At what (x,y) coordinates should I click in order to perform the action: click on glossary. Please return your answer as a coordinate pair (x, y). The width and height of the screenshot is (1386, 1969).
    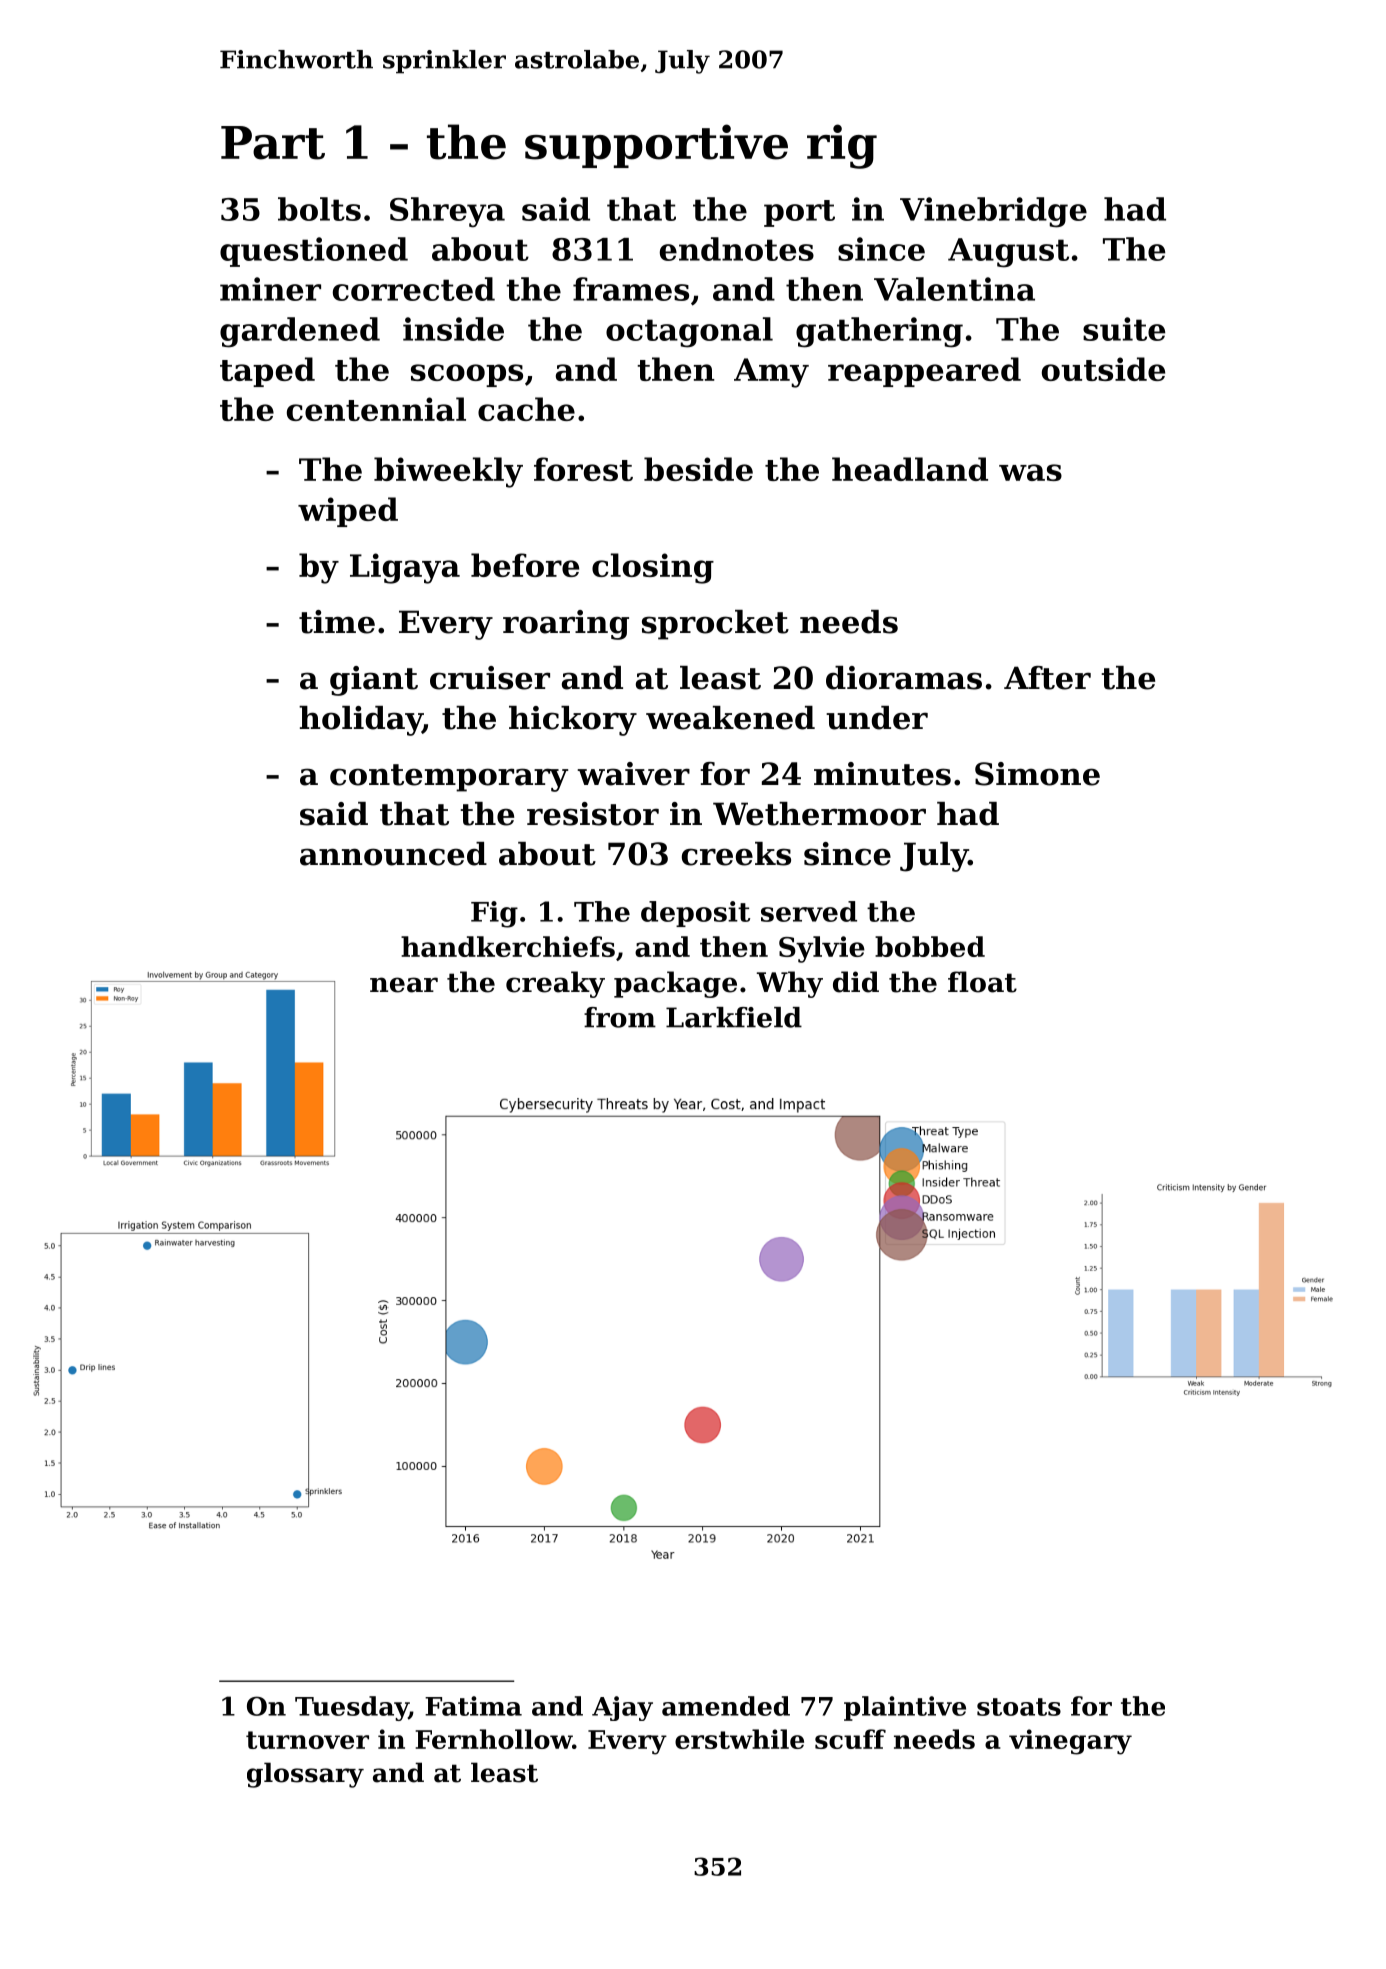
    Looking at the image, I should click on (305, 1775).
